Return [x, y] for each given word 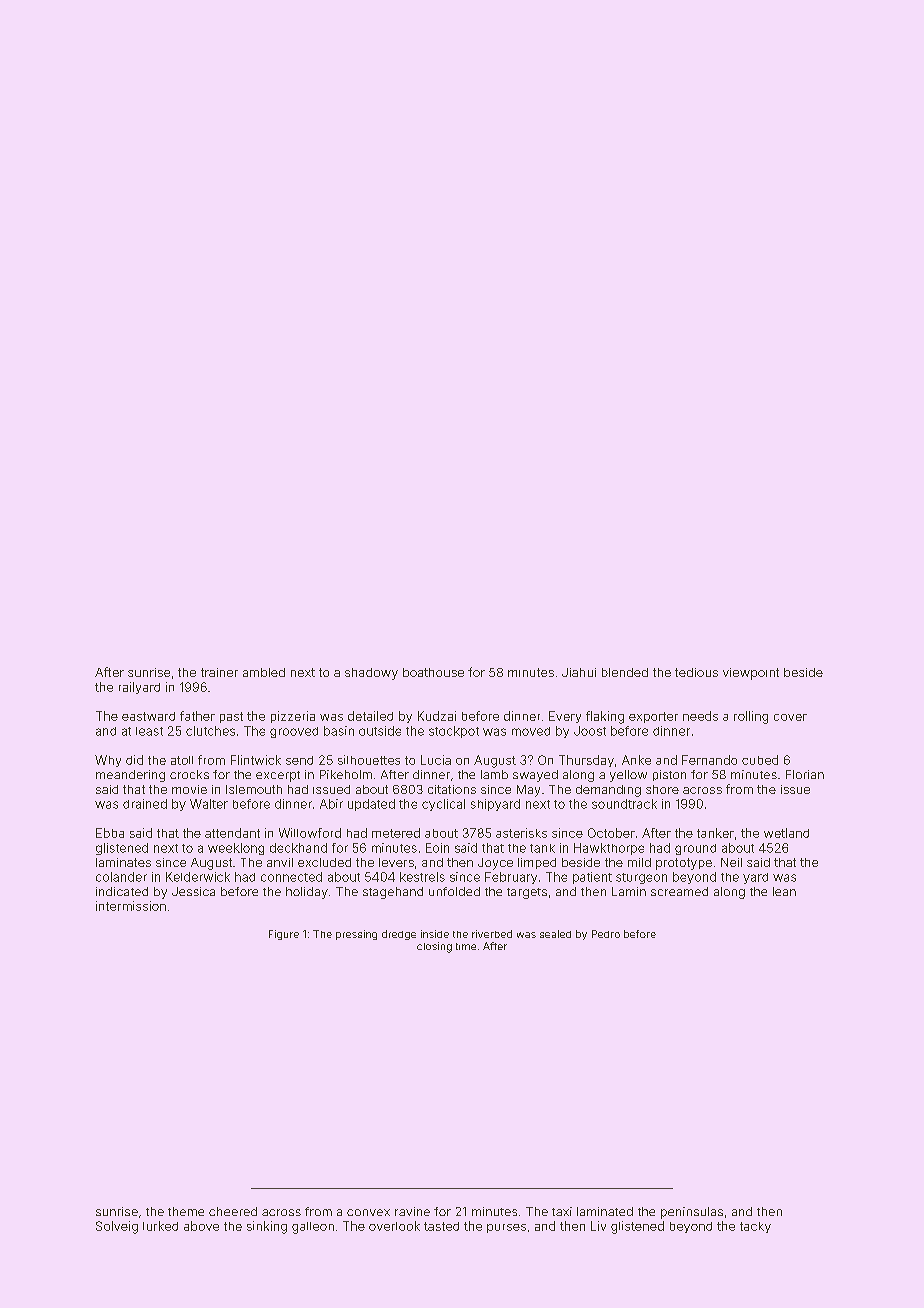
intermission [131, 906]
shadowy [371, 674]
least [149, 731]
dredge [399, 935]
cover [790, 717]
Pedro [606, 934]
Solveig [117, 1227]
